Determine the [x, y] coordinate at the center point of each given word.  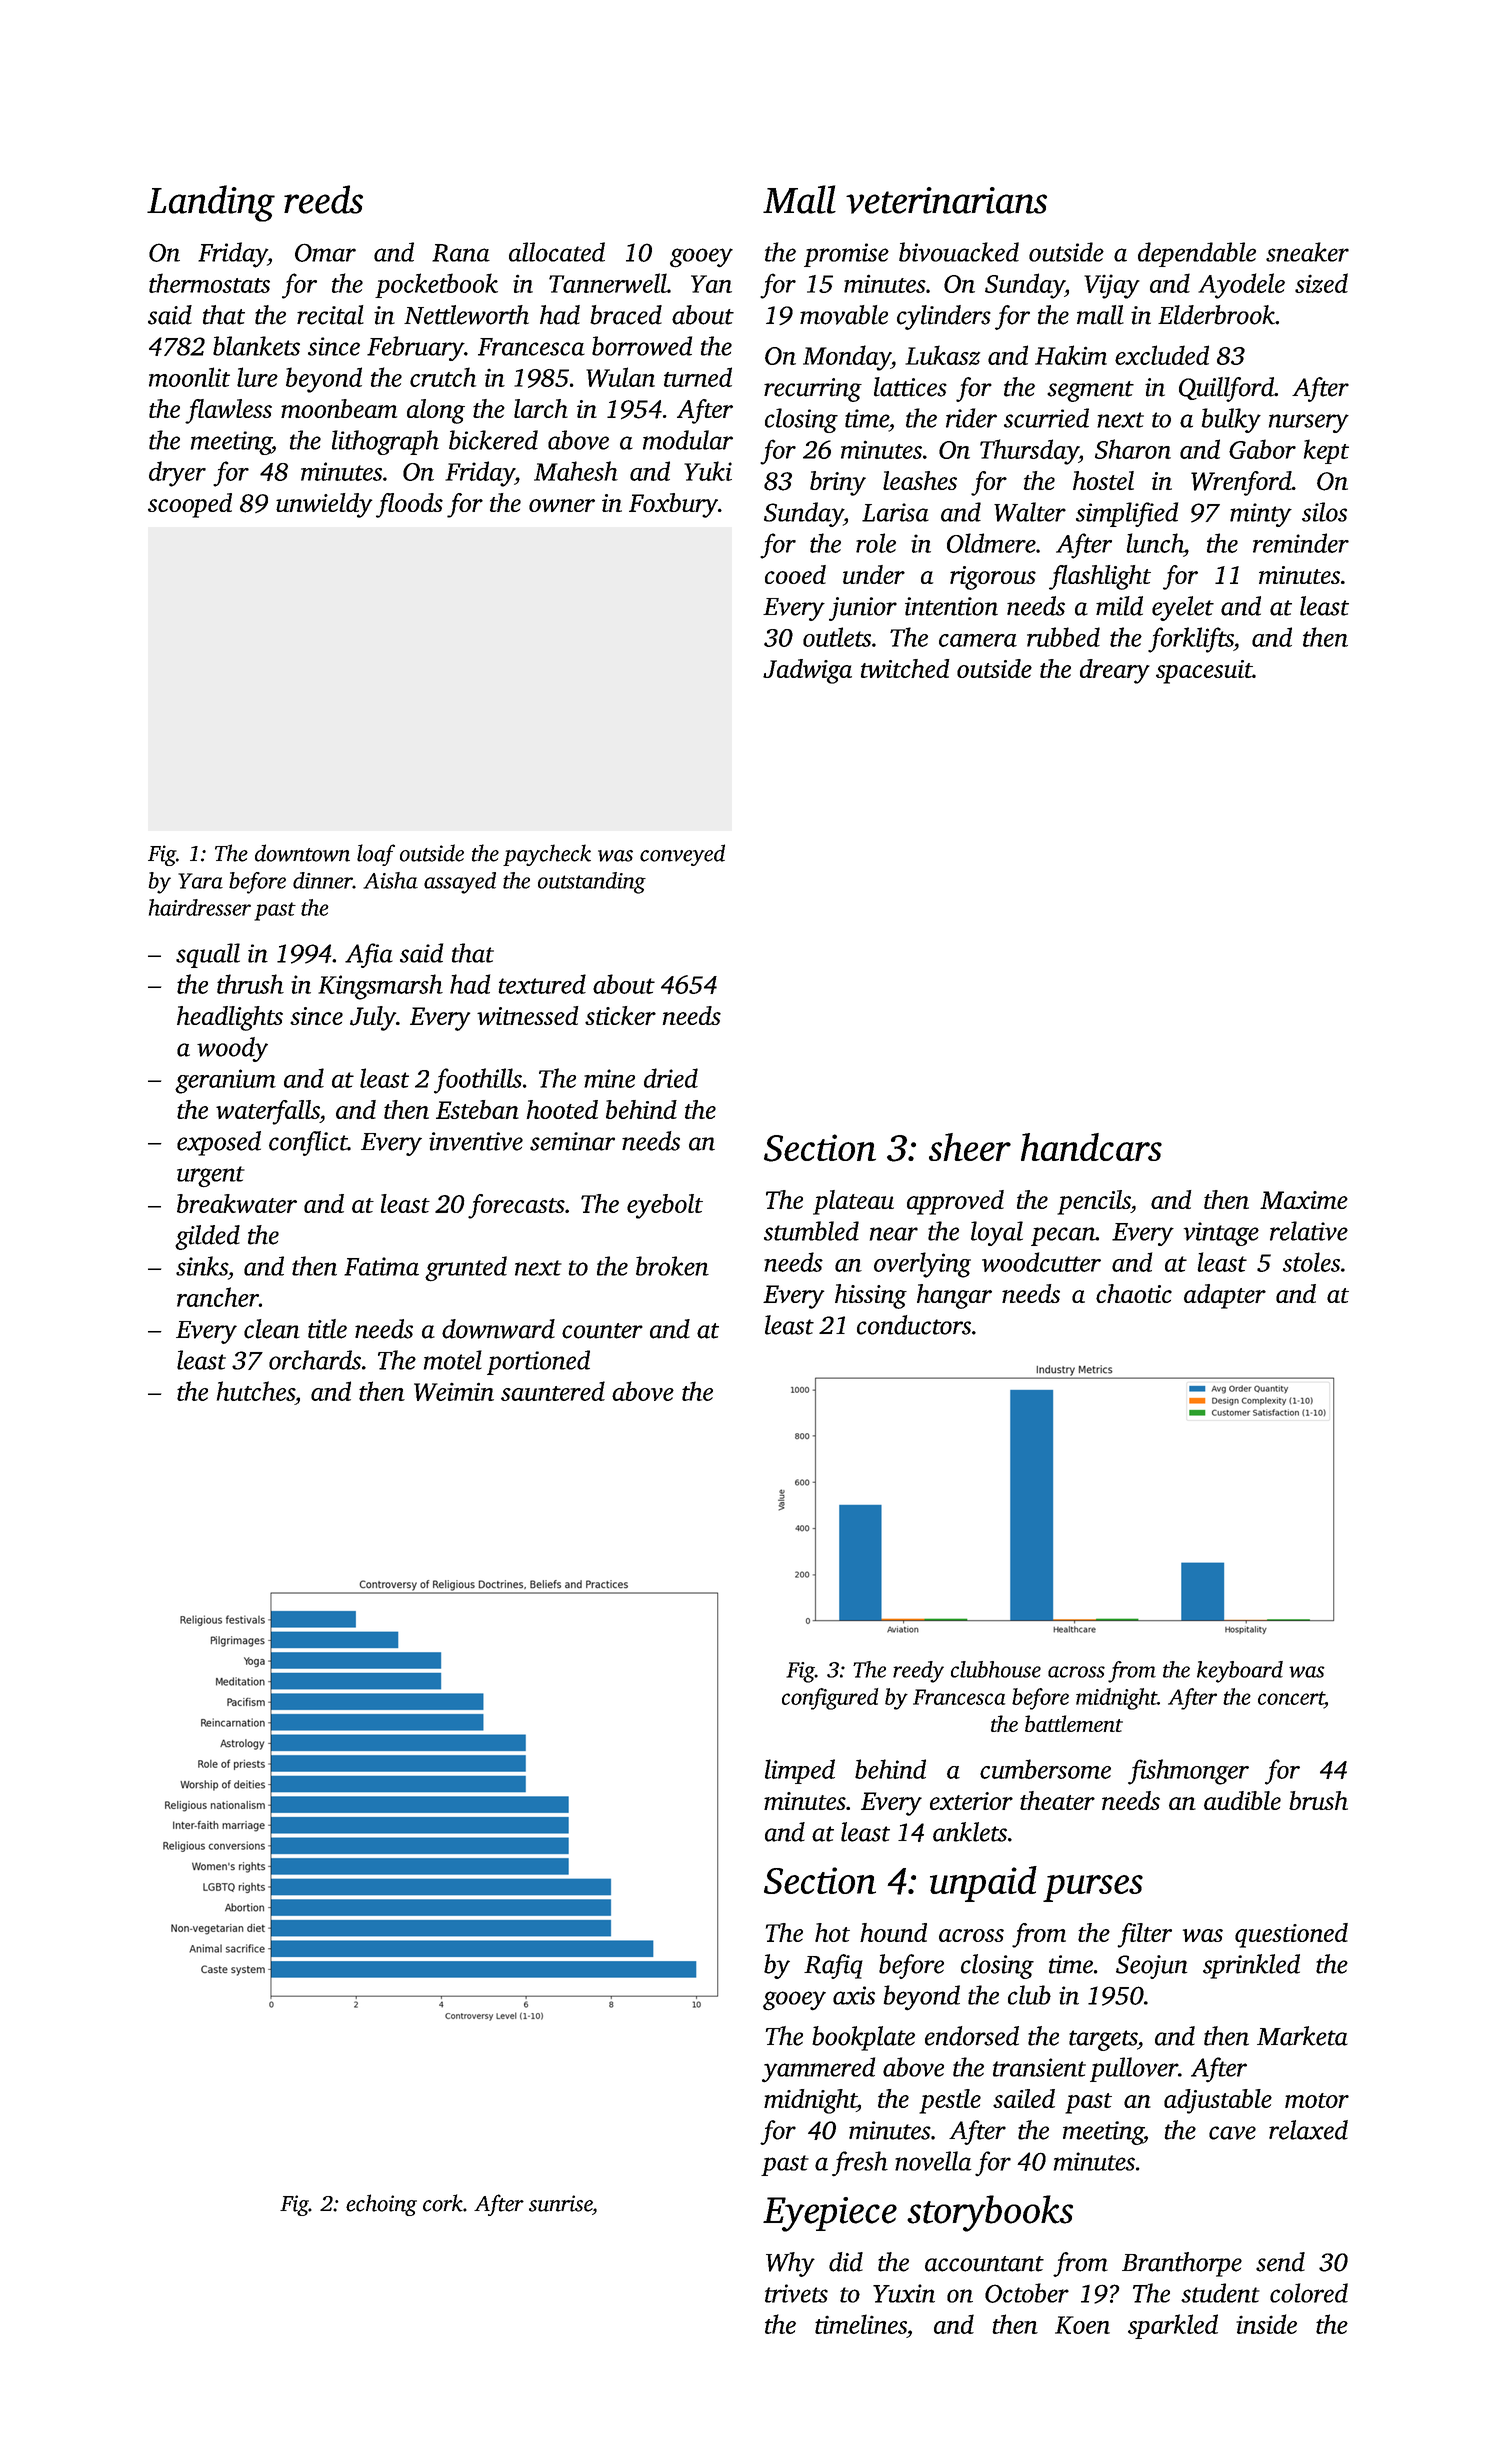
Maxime [1304, 1200]
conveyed [682, 855]
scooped [190, 505]
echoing [381, 2205]
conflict [308, 1143]
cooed [795, 574]
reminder [1301, 543]
